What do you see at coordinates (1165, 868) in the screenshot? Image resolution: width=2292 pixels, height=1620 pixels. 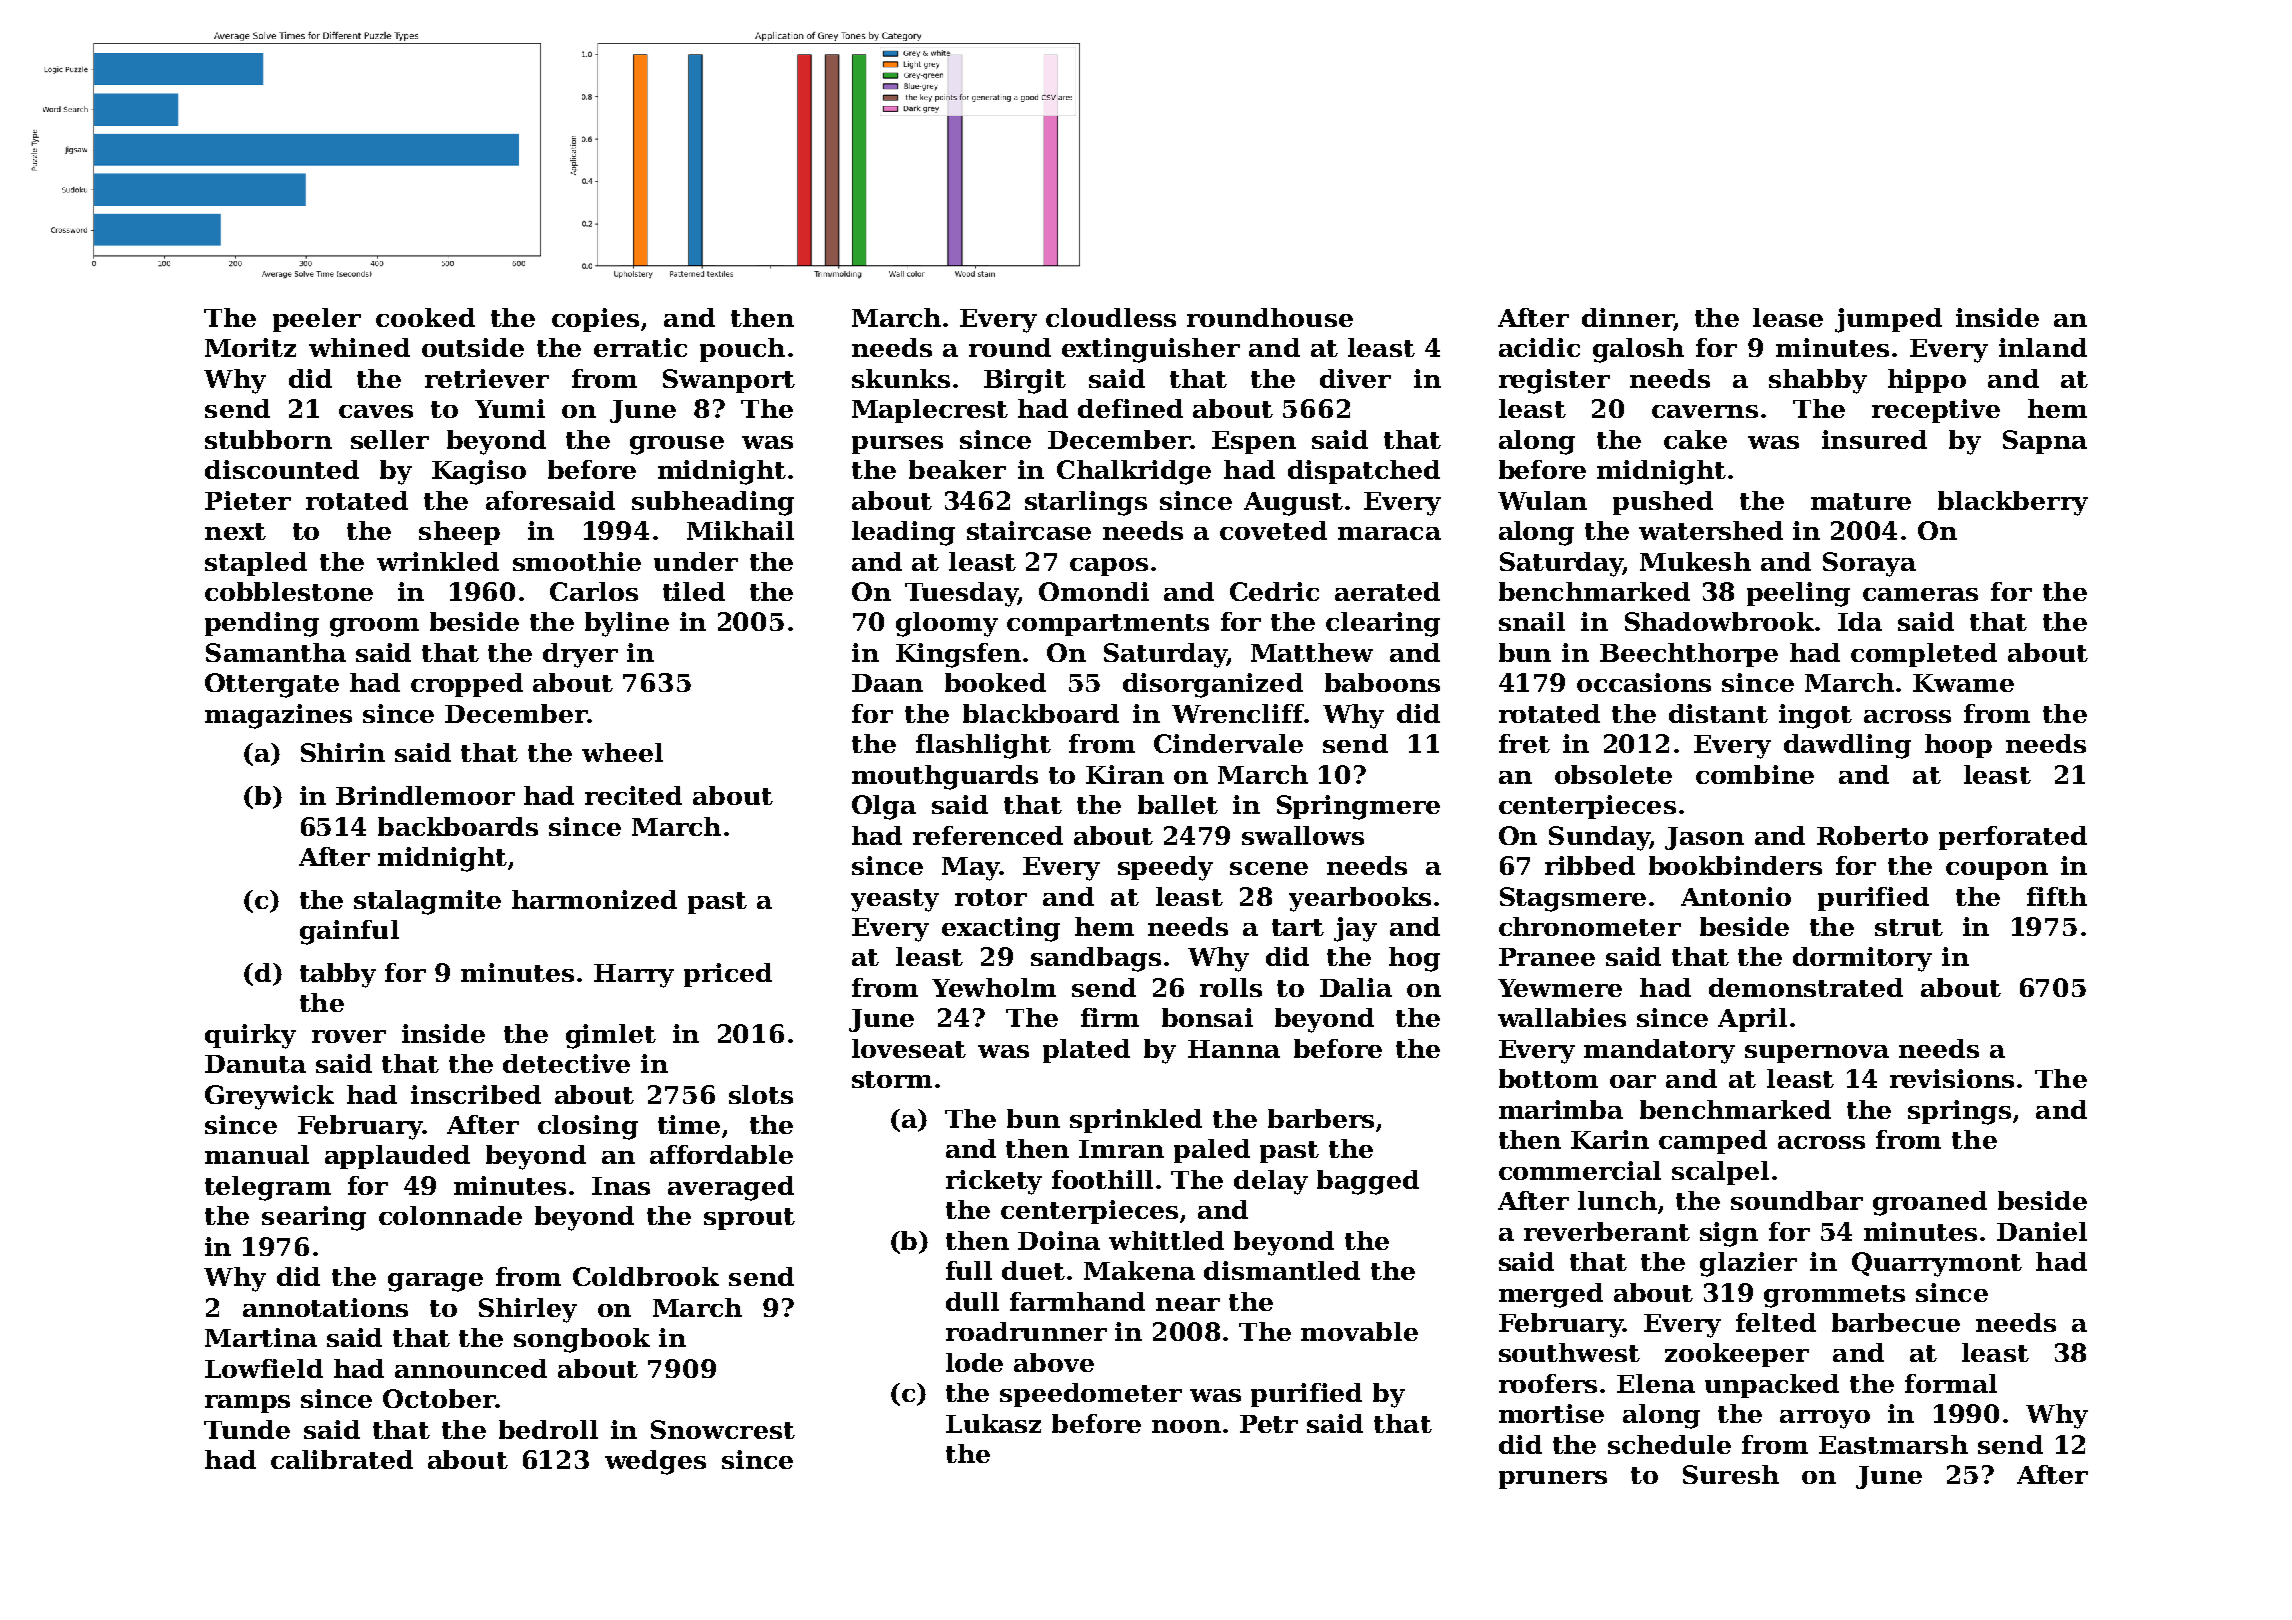 I see `speedy` at bounding box center [1165, 868].
